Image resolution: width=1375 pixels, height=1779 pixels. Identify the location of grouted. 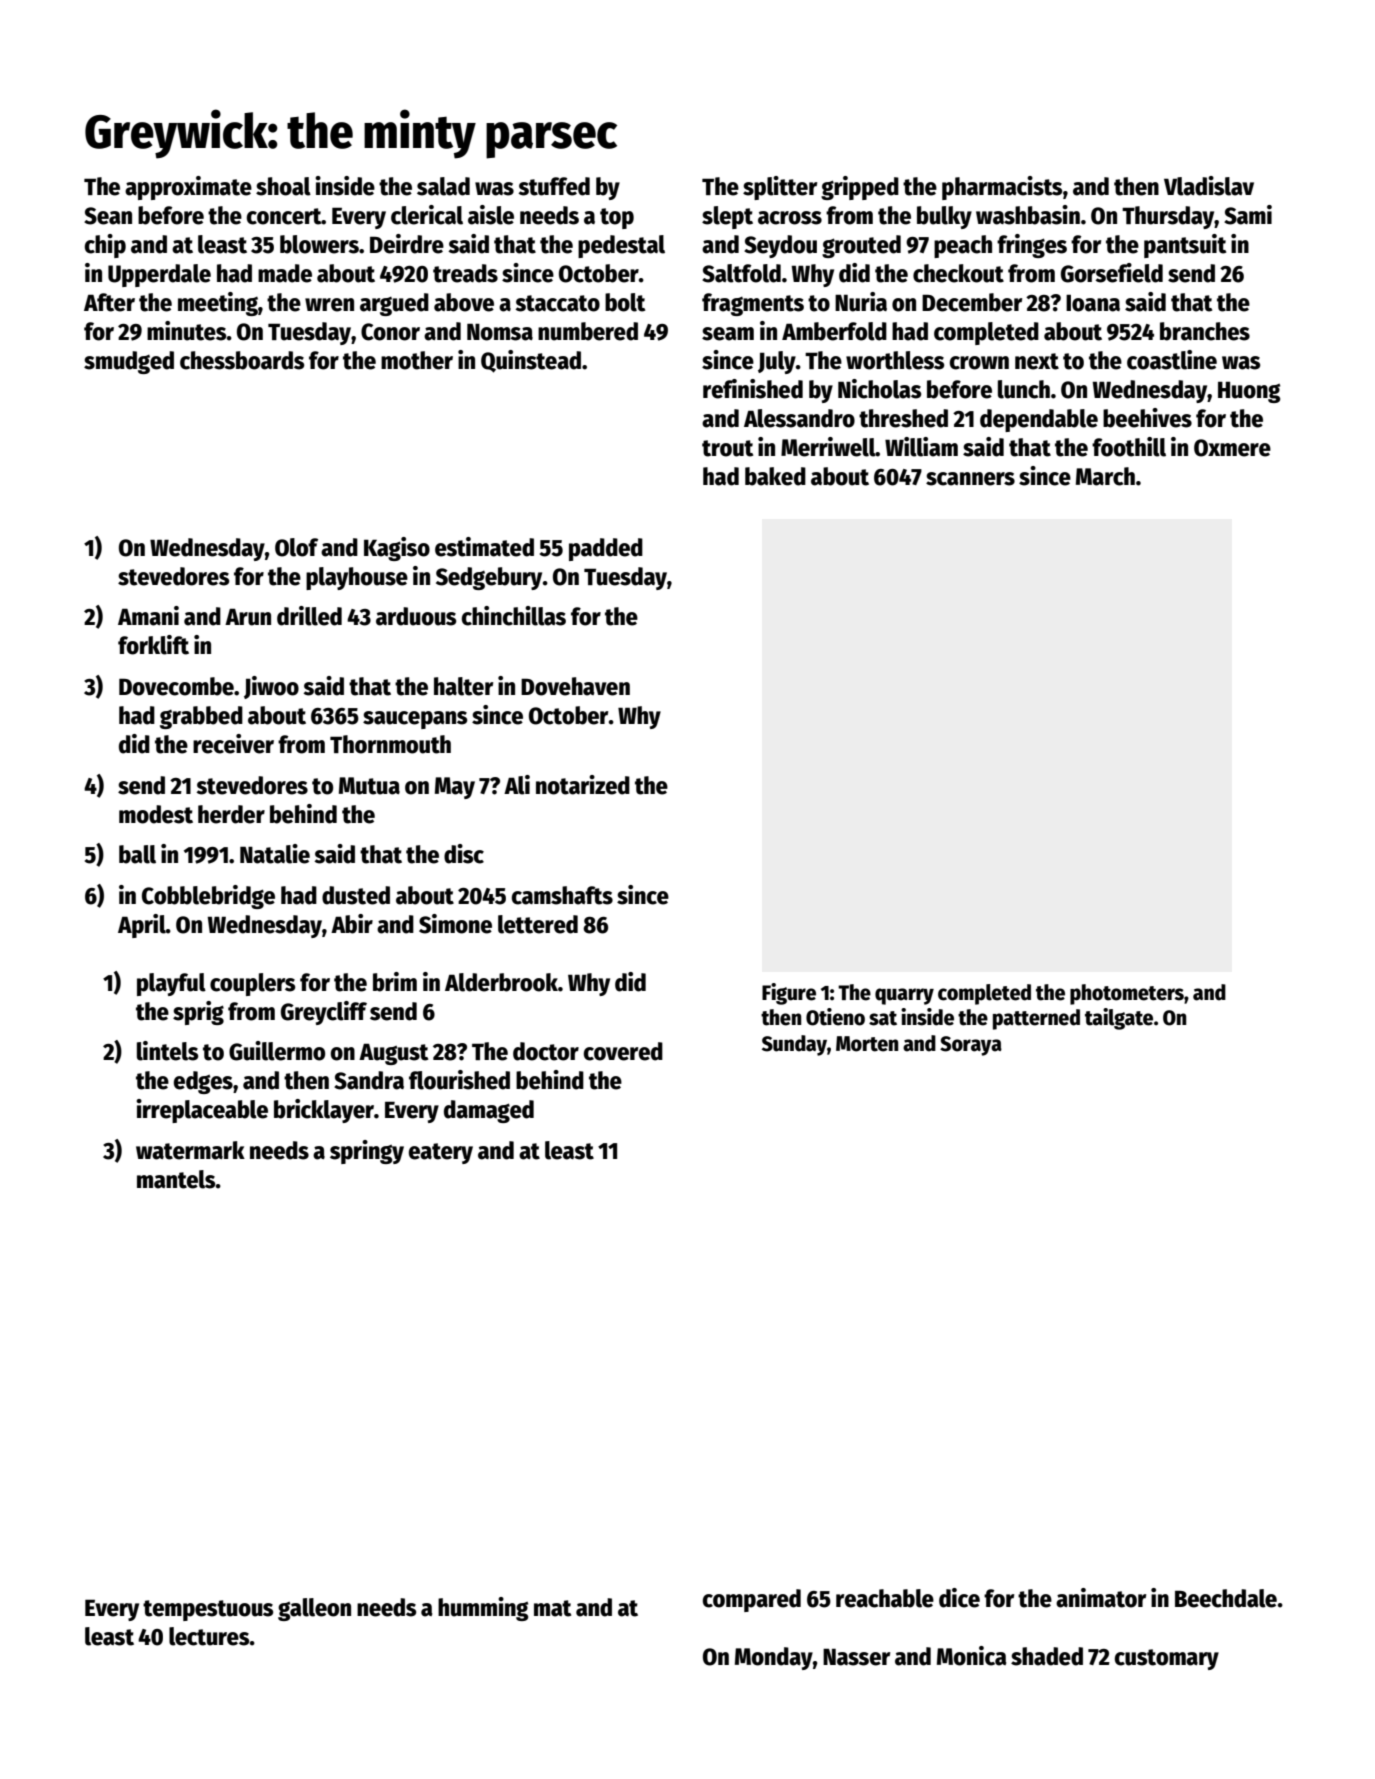
(861, 246).
